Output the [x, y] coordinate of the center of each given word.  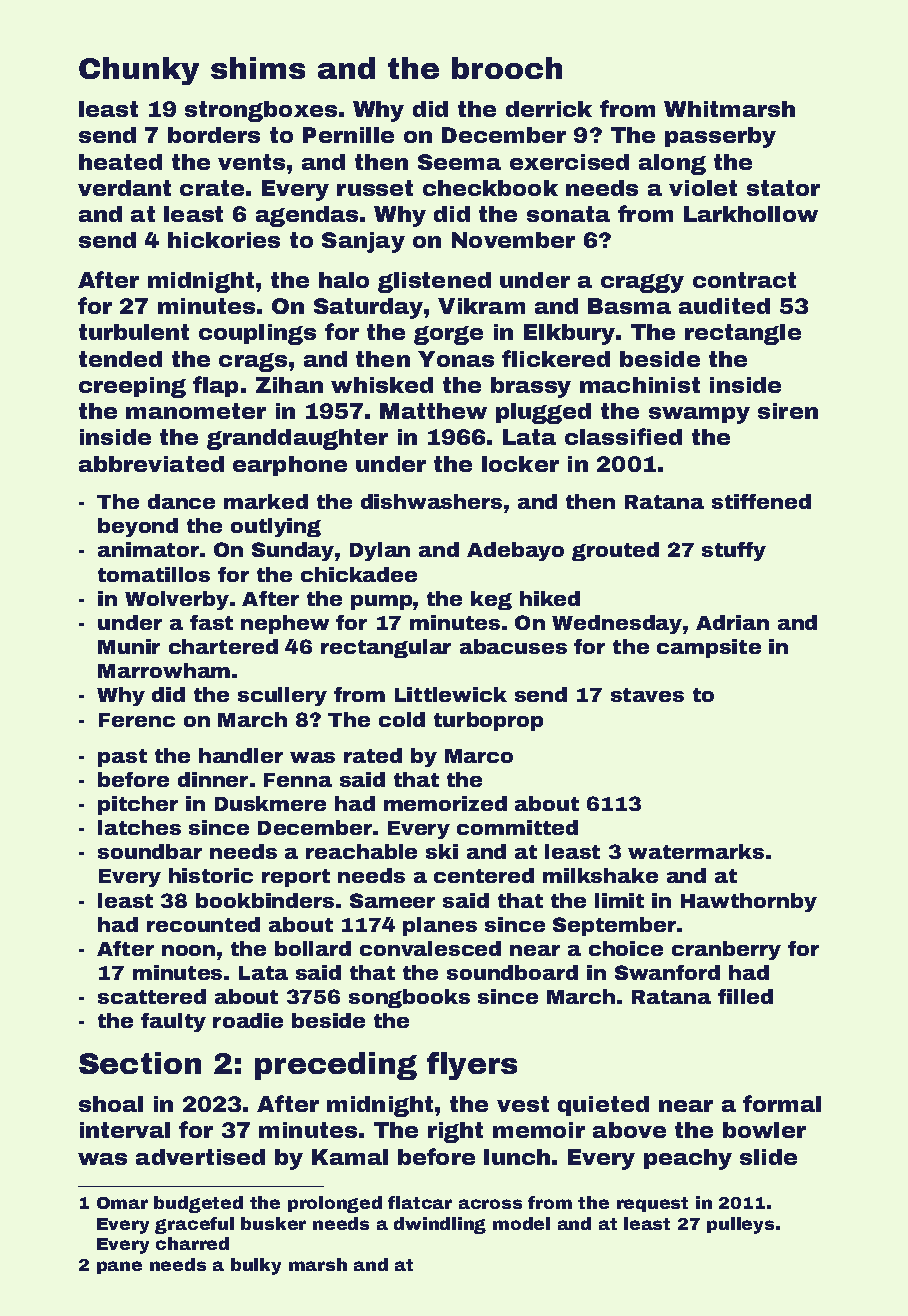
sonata [568, 214]
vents [251, 162]
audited [724, 306]
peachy [688, 1159]
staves [647, 695]
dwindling [440, 1225]
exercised [569, 162]
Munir [129, 646]
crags [253, 362]
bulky [256, 1266]
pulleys [740, 1225]
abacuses [513, 646]
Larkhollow [751, 214]
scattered [152, 996]
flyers [472, 1066]
